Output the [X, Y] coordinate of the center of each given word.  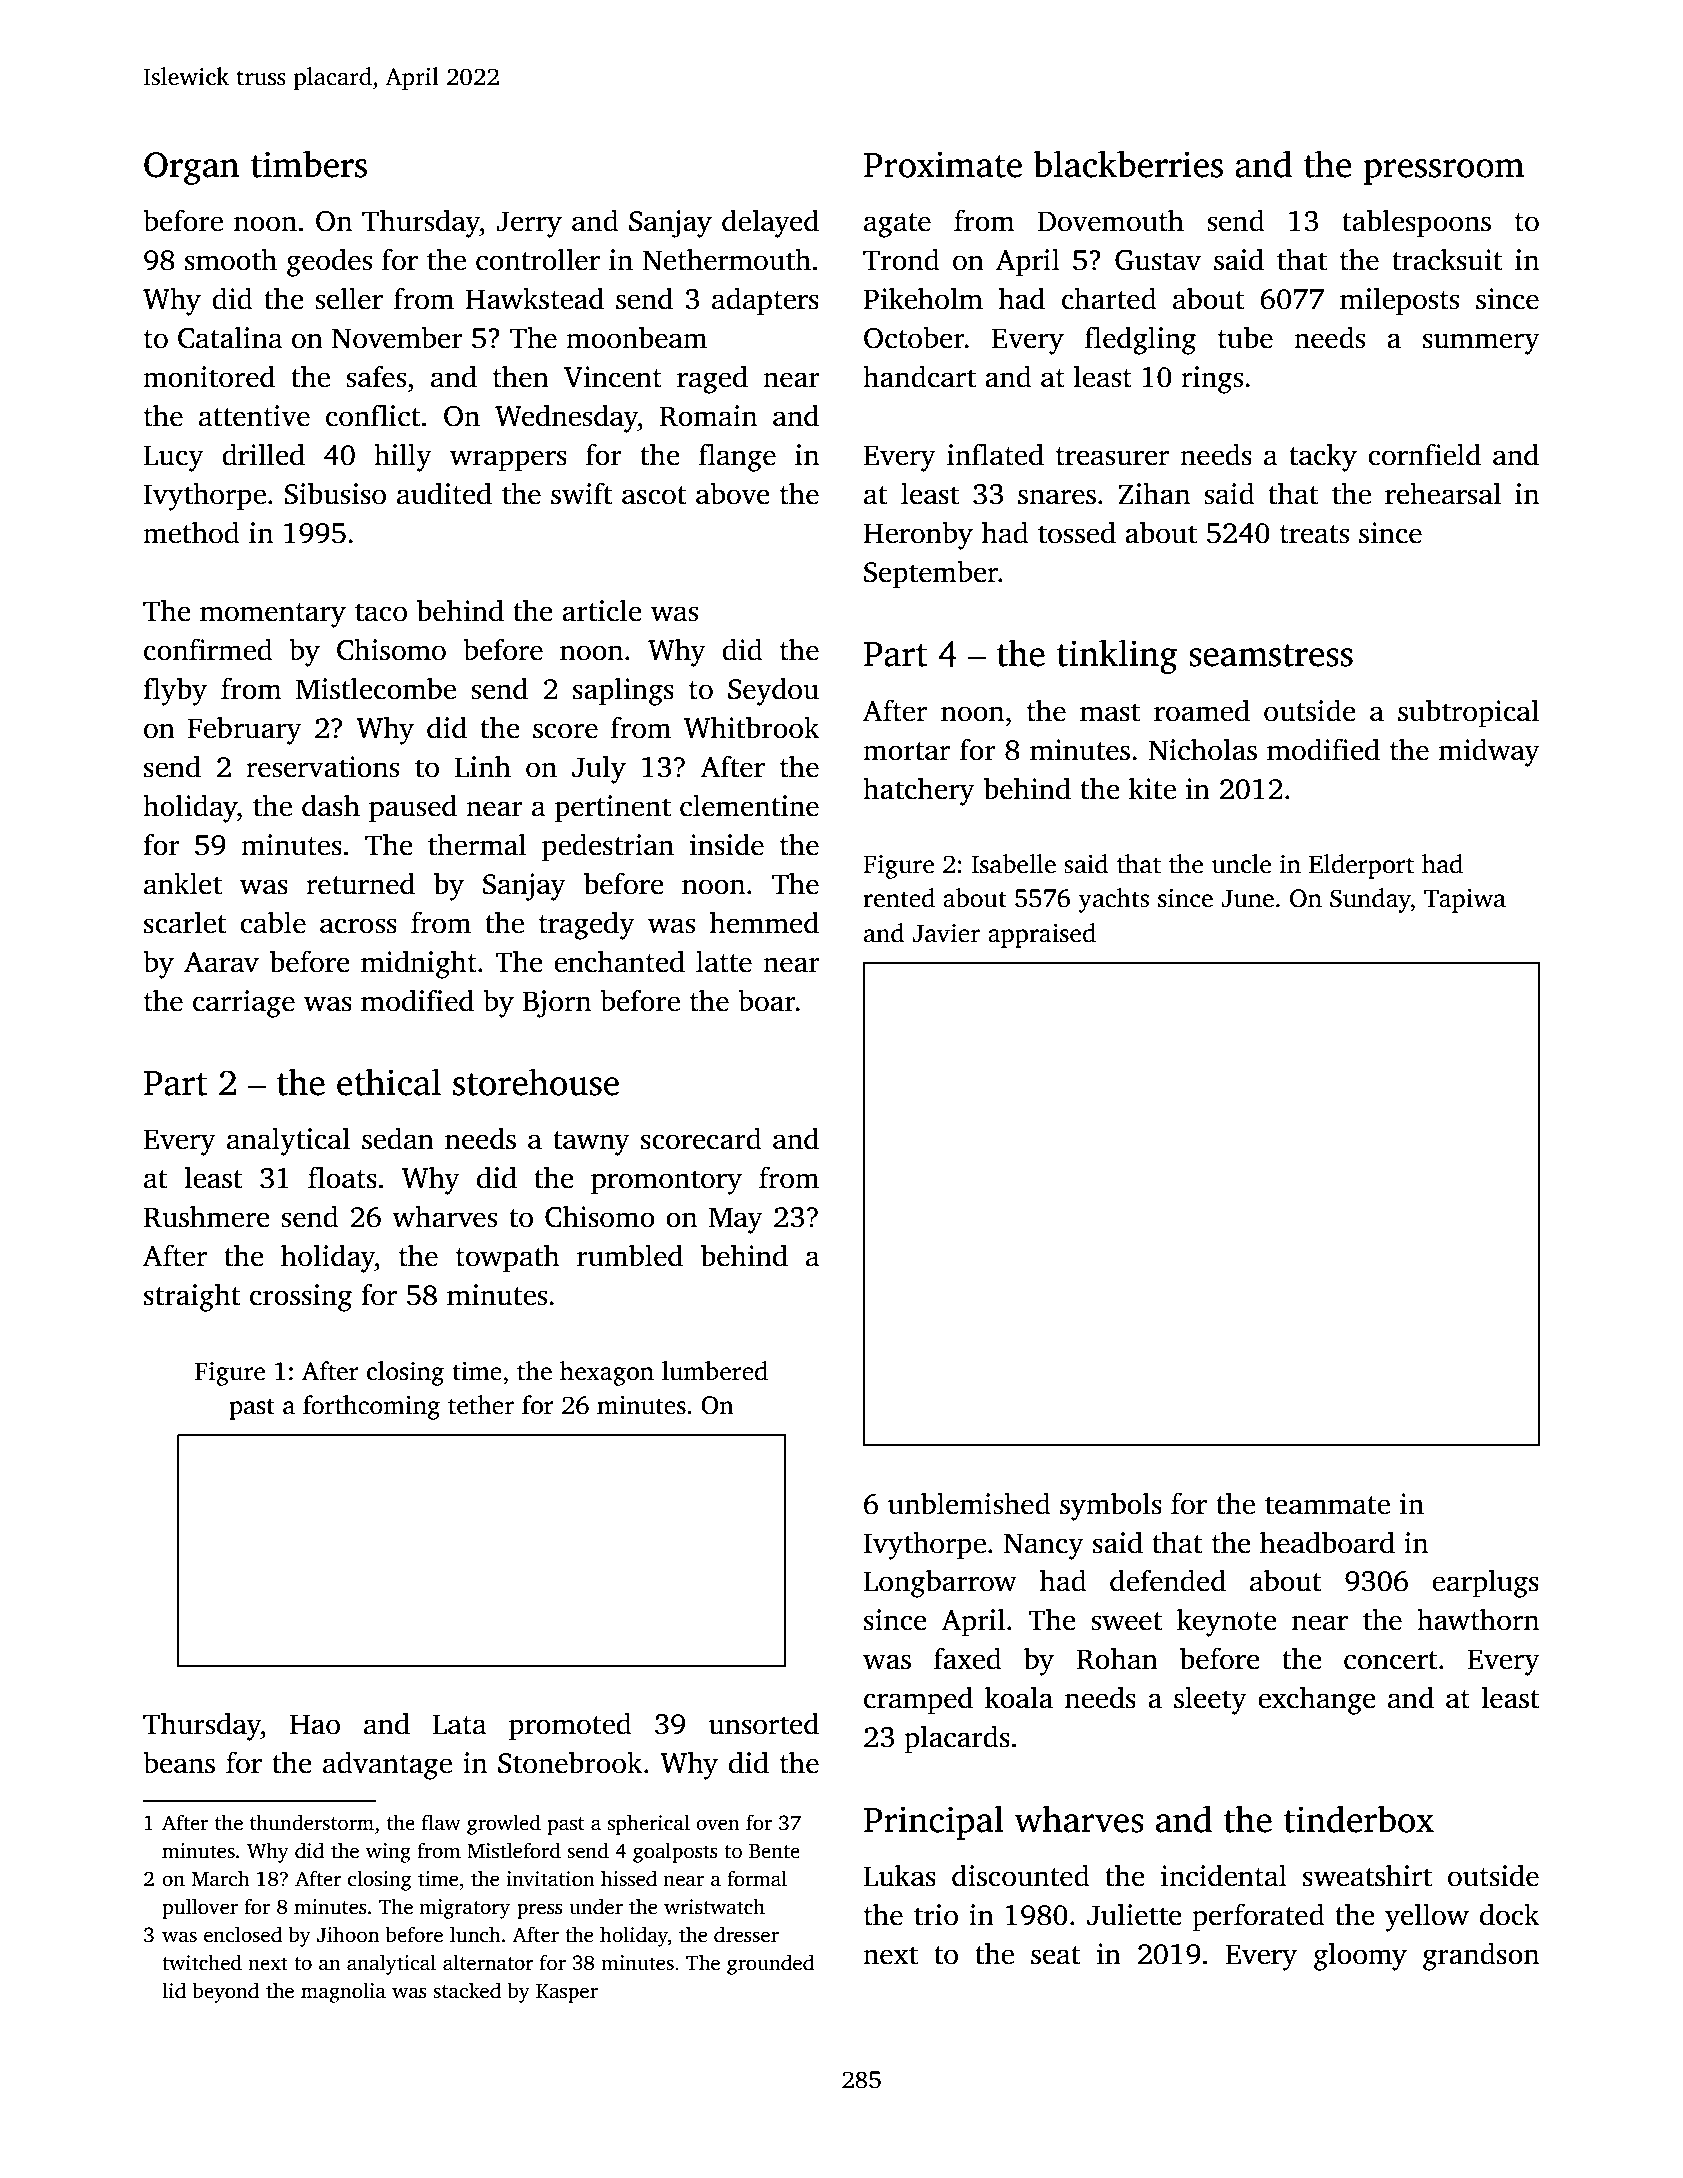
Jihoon [348, 1934]
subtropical [1468, 713]
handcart [919, 376]
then [521, 376]
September [931, 574]
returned [360, 883]
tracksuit [1447, 259]
